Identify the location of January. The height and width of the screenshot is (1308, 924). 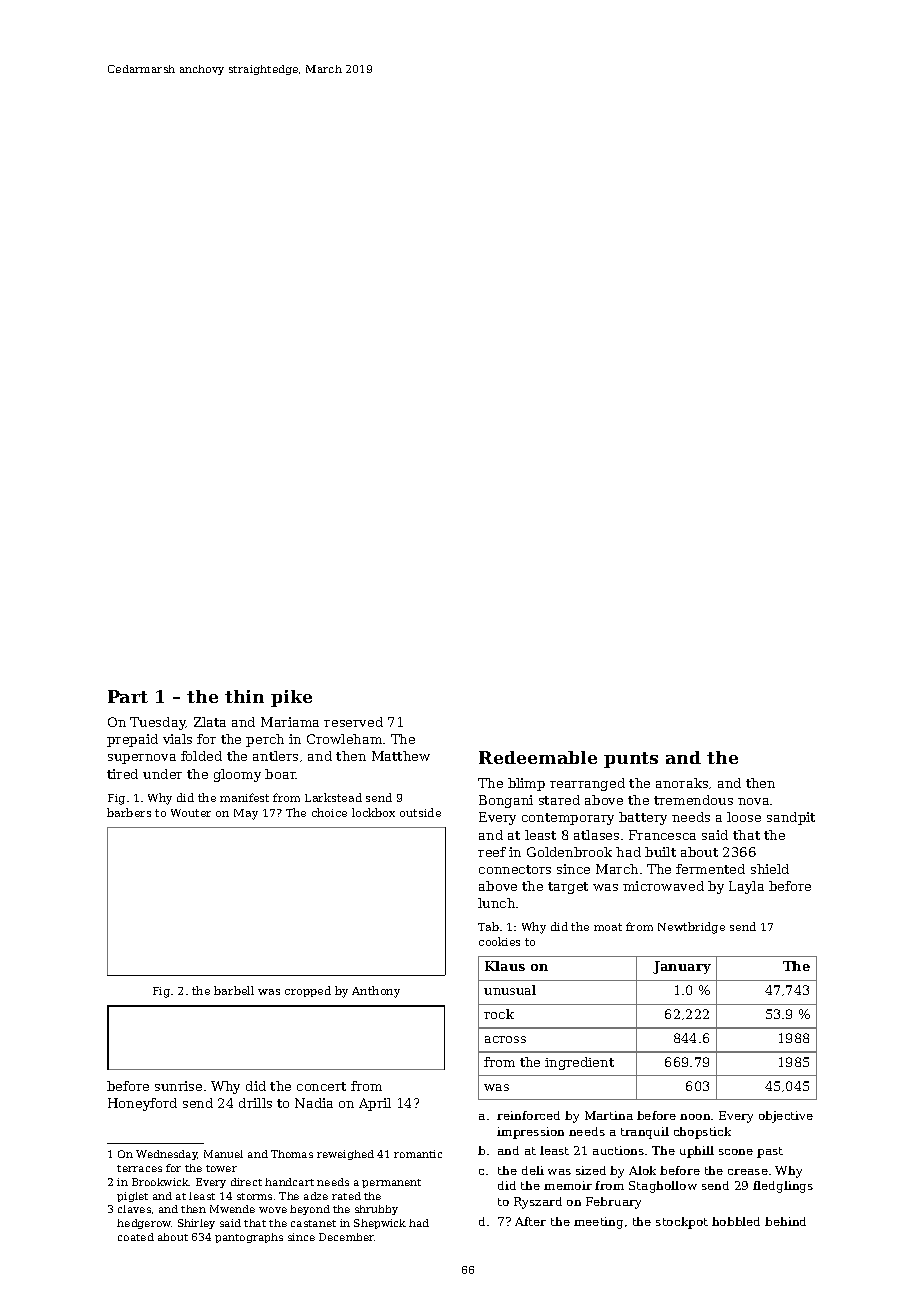
(682, 967).
